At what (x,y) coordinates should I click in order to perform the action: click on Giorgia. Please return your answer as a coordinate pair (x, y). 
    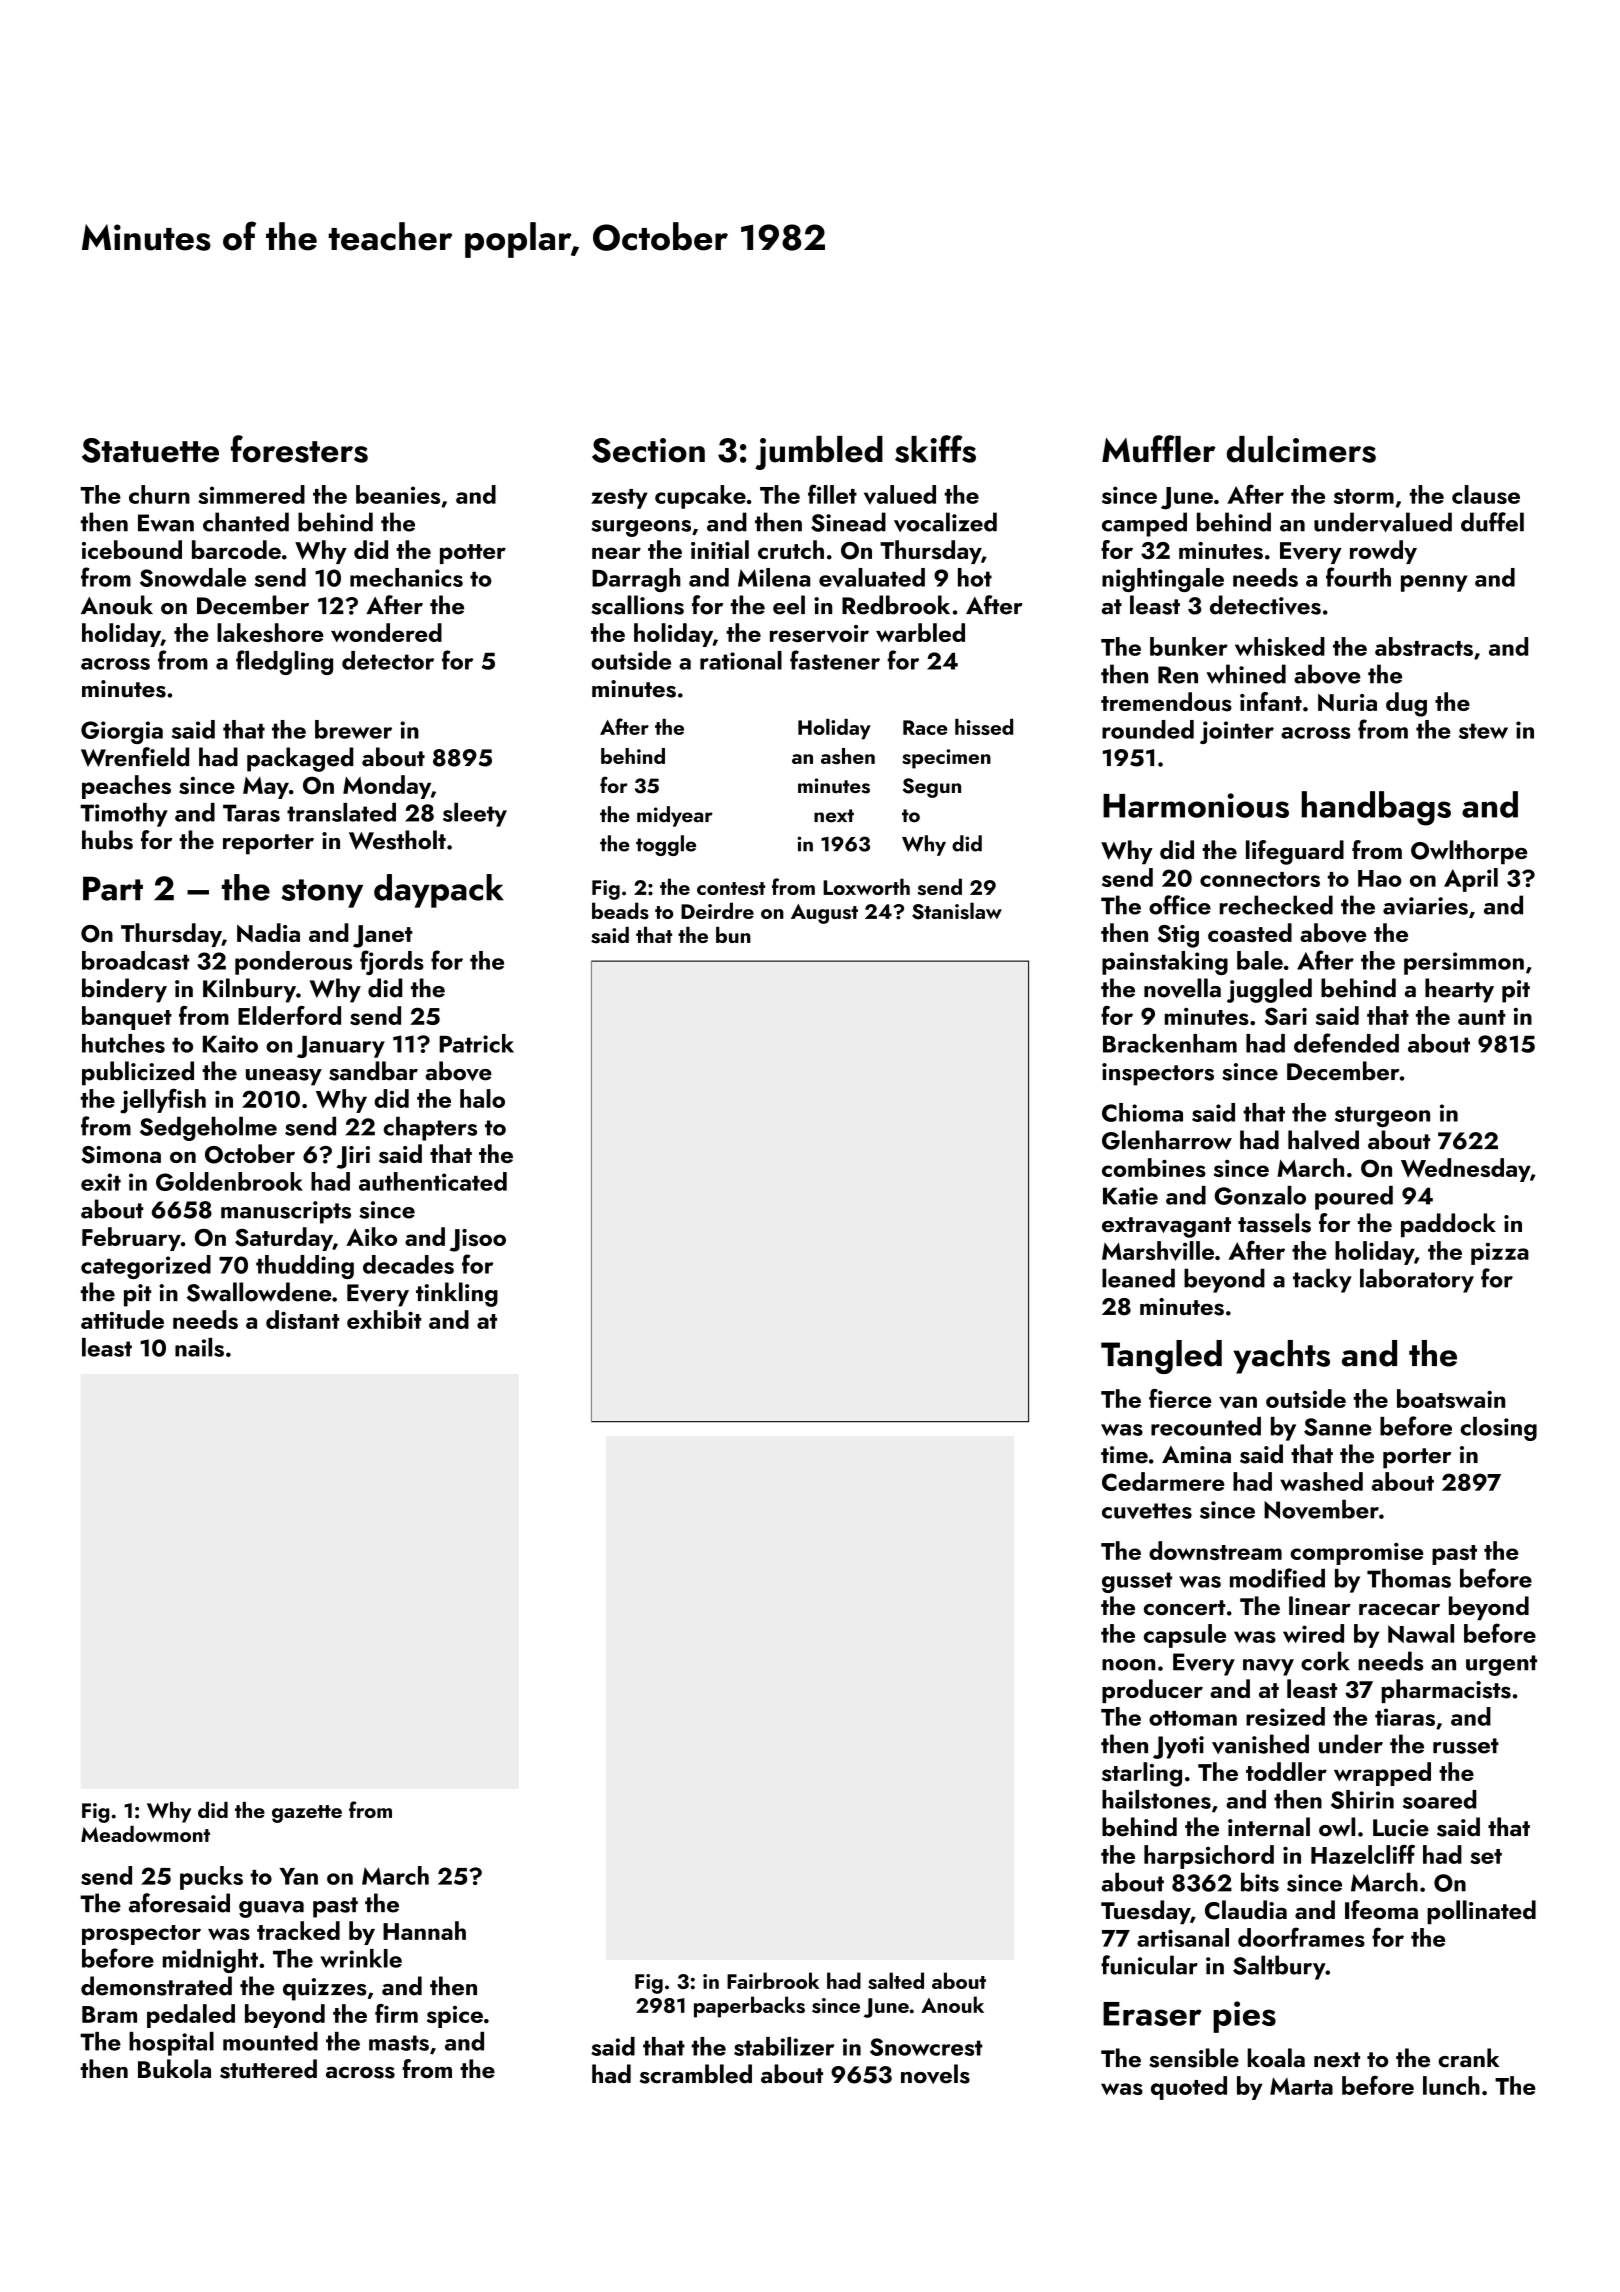
    Looking at the image, I should click on (122, 732).
